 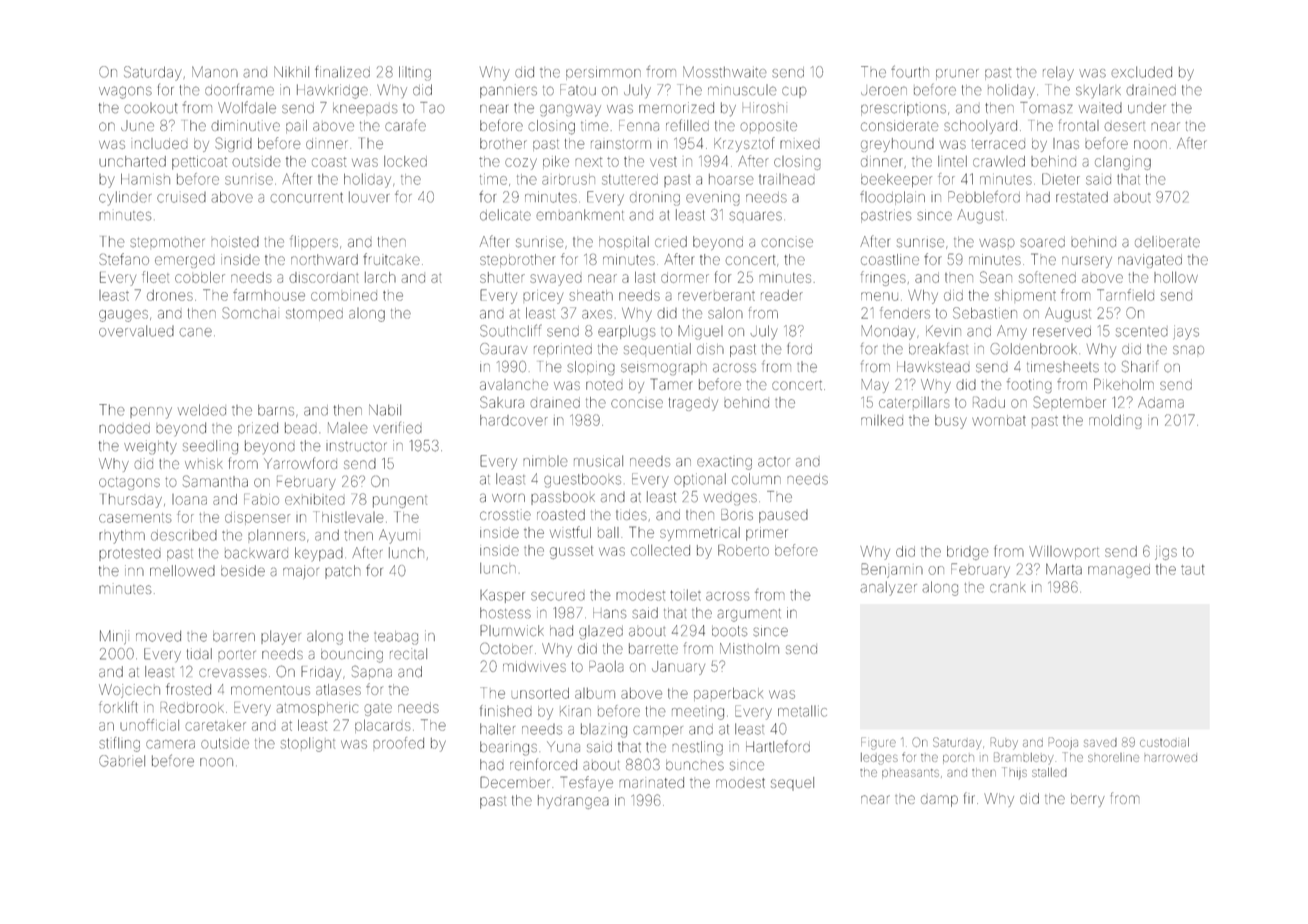 What do you see at coordinates (725, 313) in the document?
I see `salon` at bounding box center [725, 313].
